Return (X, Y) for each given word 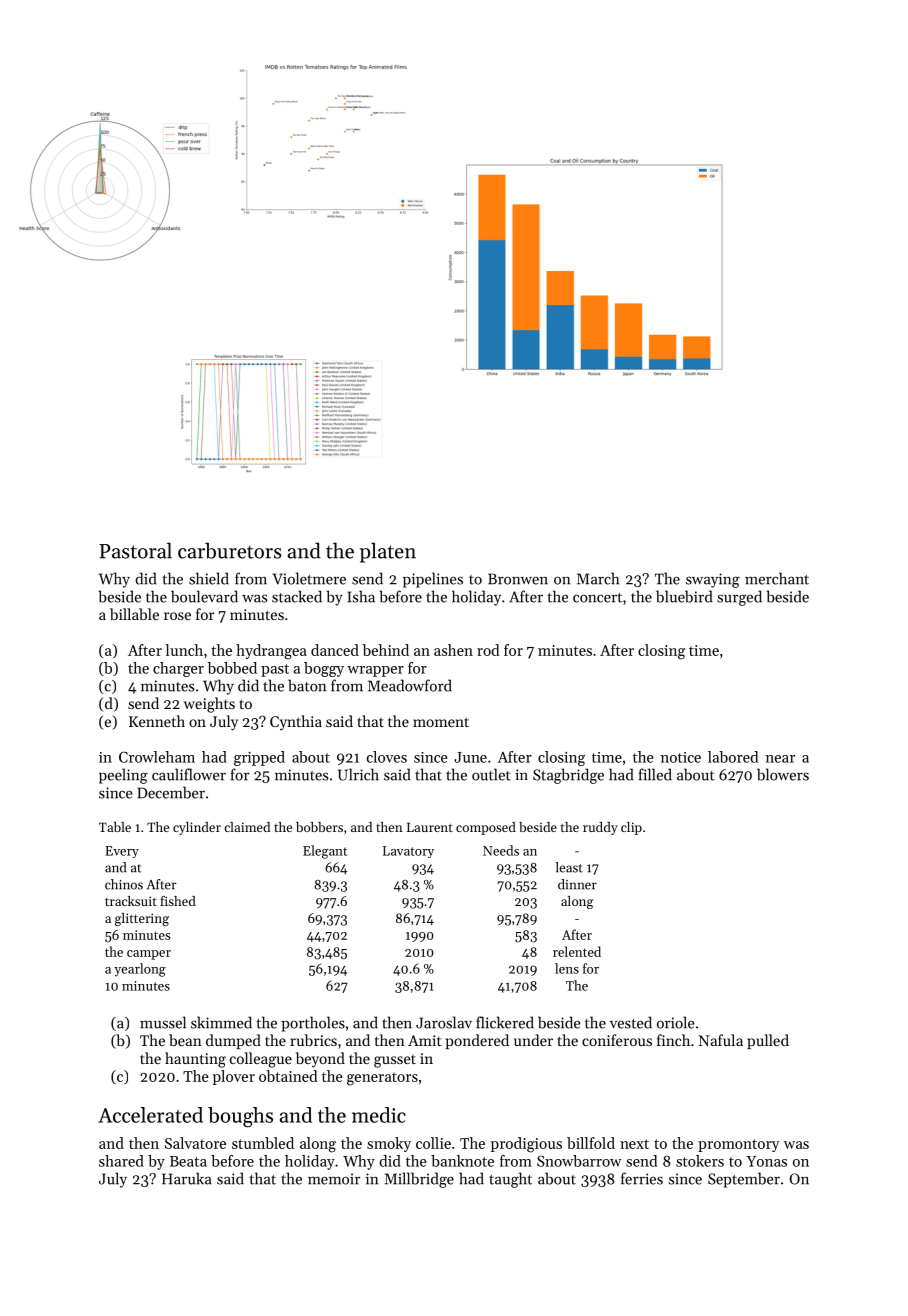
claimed (247, 827)
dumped (233, 1041)
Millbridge (419, 1180)
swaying (713, 580)
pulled (768, 1041)
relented (577, 951)
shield (209, 578)
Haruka (187, 1178)
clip (631, 828)
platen (388, 552)
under (533, 1040)
